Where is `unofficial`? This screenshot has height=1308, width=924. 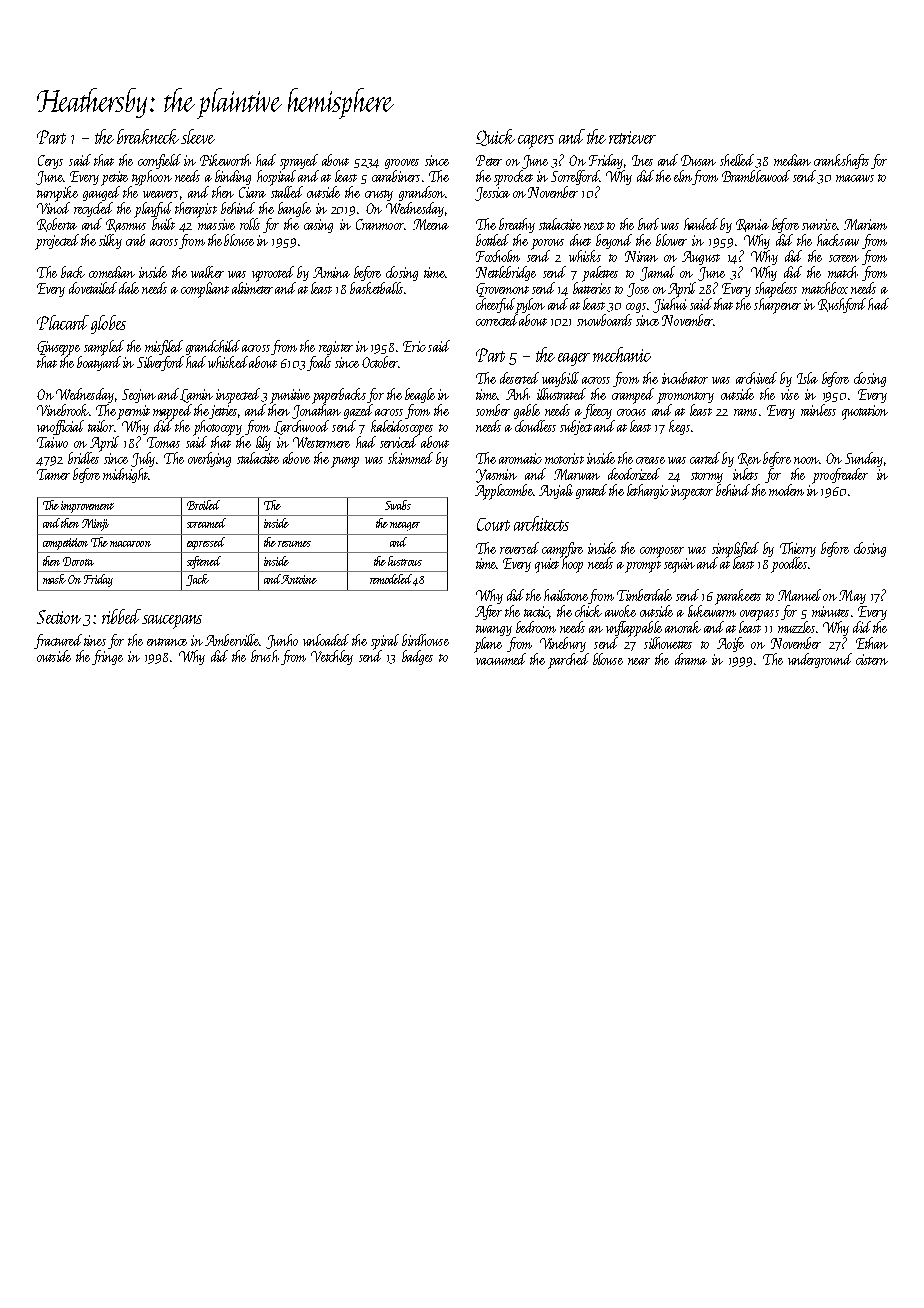 unofficial is located at coordinates (60, 427).
